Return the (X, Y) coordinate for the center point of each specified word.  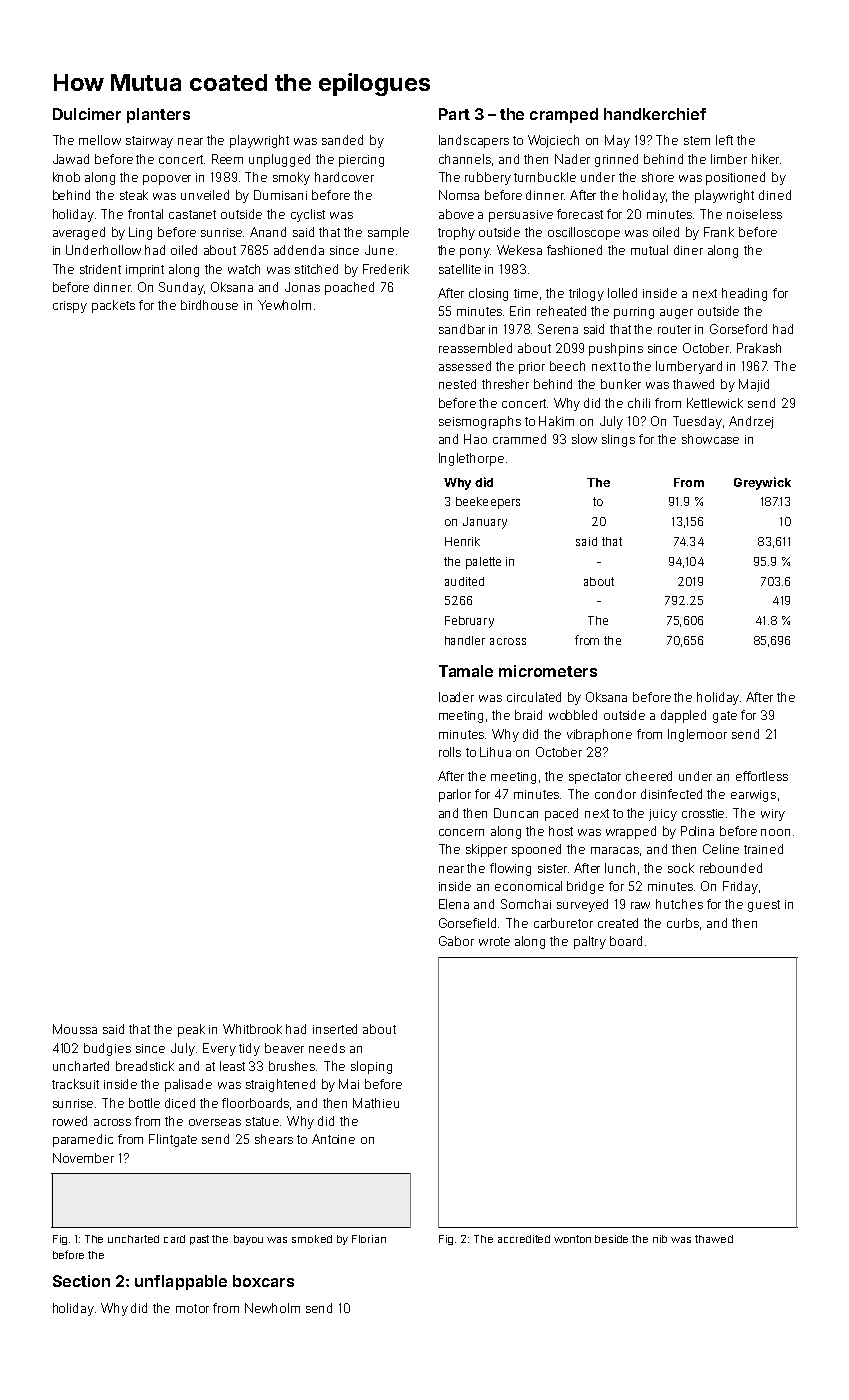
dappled (683, 716)
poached (349, 288)
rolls (450, 752)
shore (658, 177)
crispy (70, 307)
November (83, 1158)
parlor (455, 795)
